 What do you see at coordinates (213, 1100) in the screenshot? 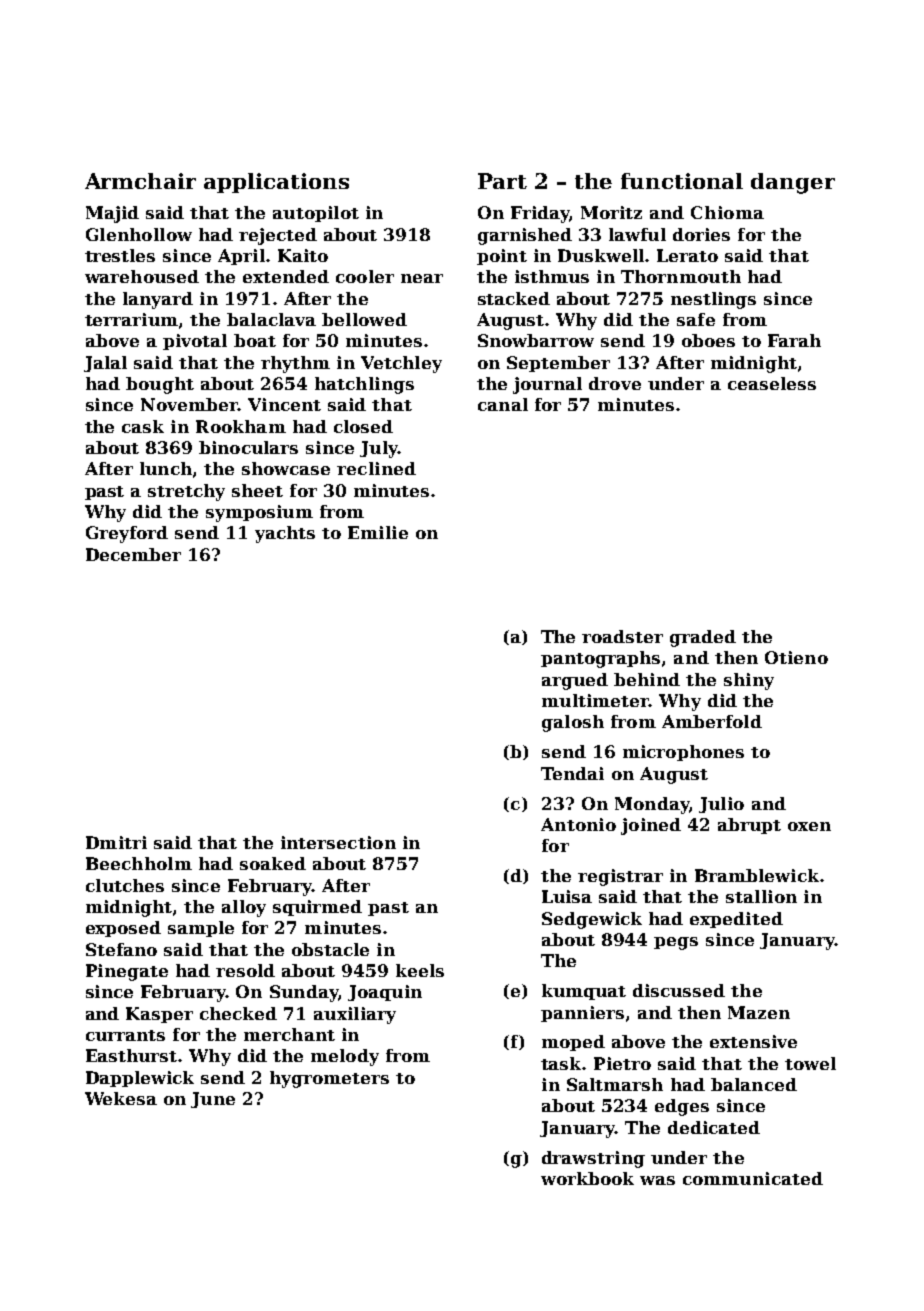
I see `June` at bounding box center [213, 1100].
